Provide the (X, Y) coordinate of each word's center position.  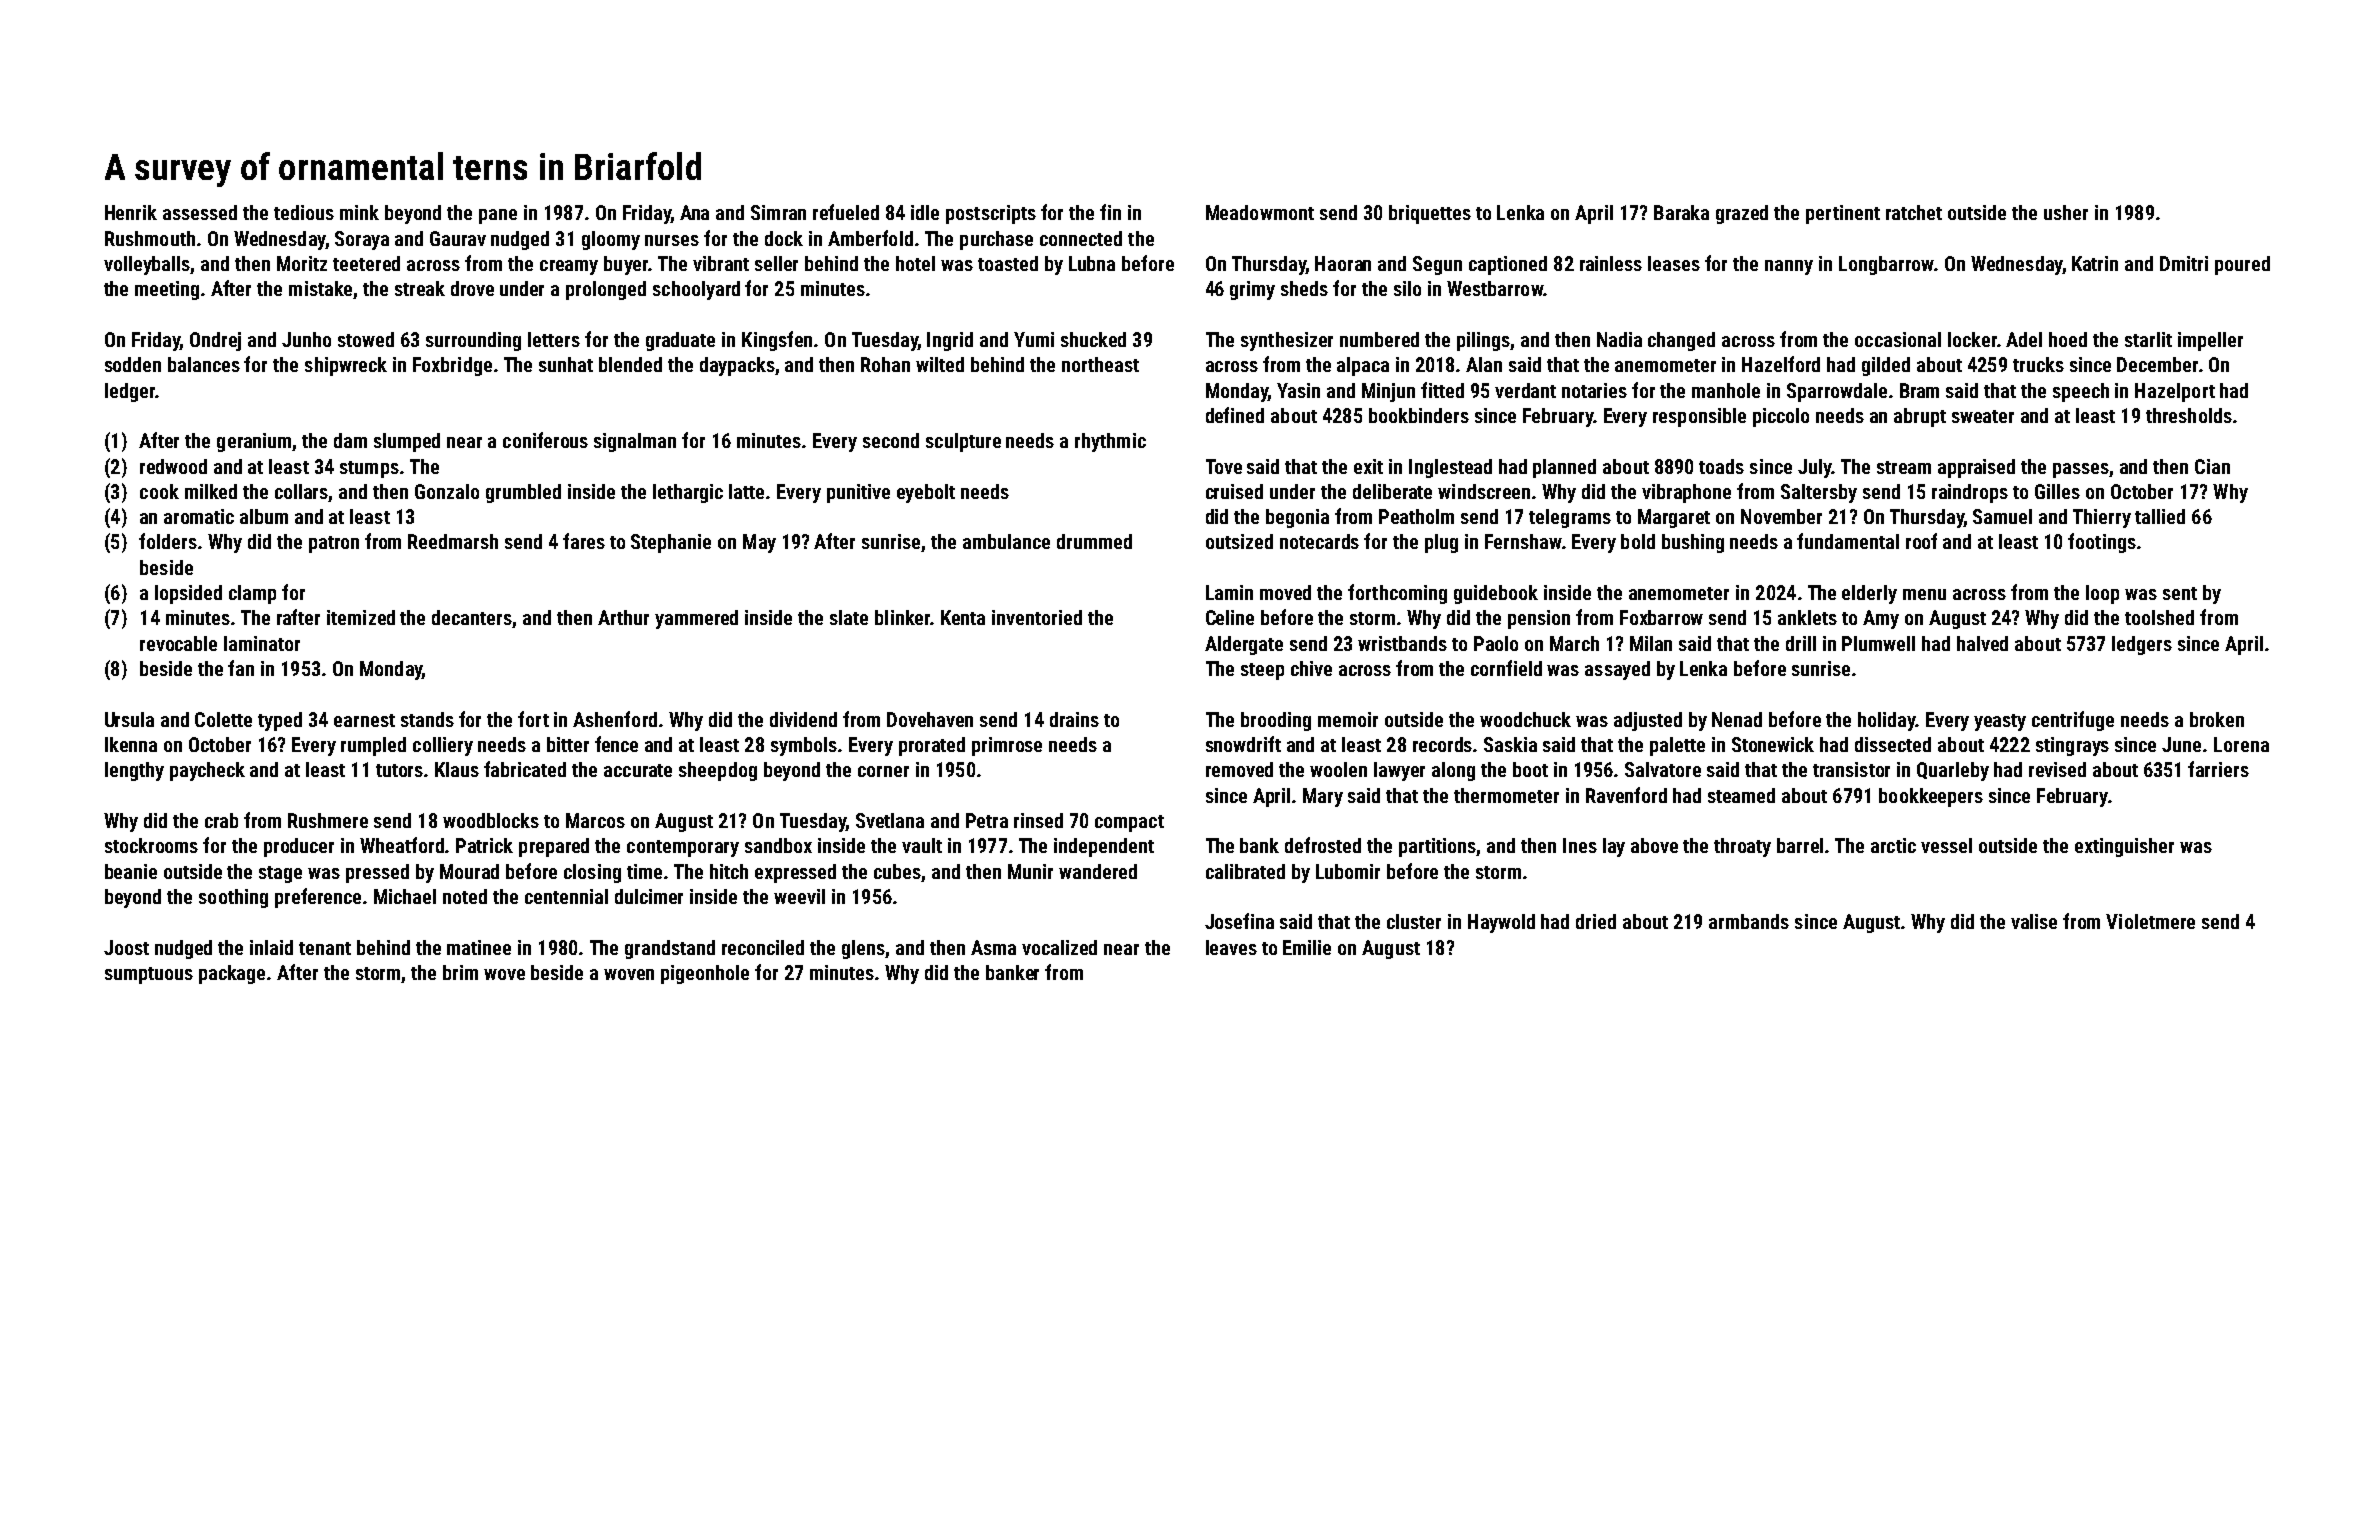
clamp (252, 594)
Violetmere (2150, 921)
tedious (304, 212)
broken (2217, 719)
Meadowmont (1260, 212)
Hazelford (1781, 364)
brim (460, 972)
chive (1311, 668)
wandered (1098, 871)
